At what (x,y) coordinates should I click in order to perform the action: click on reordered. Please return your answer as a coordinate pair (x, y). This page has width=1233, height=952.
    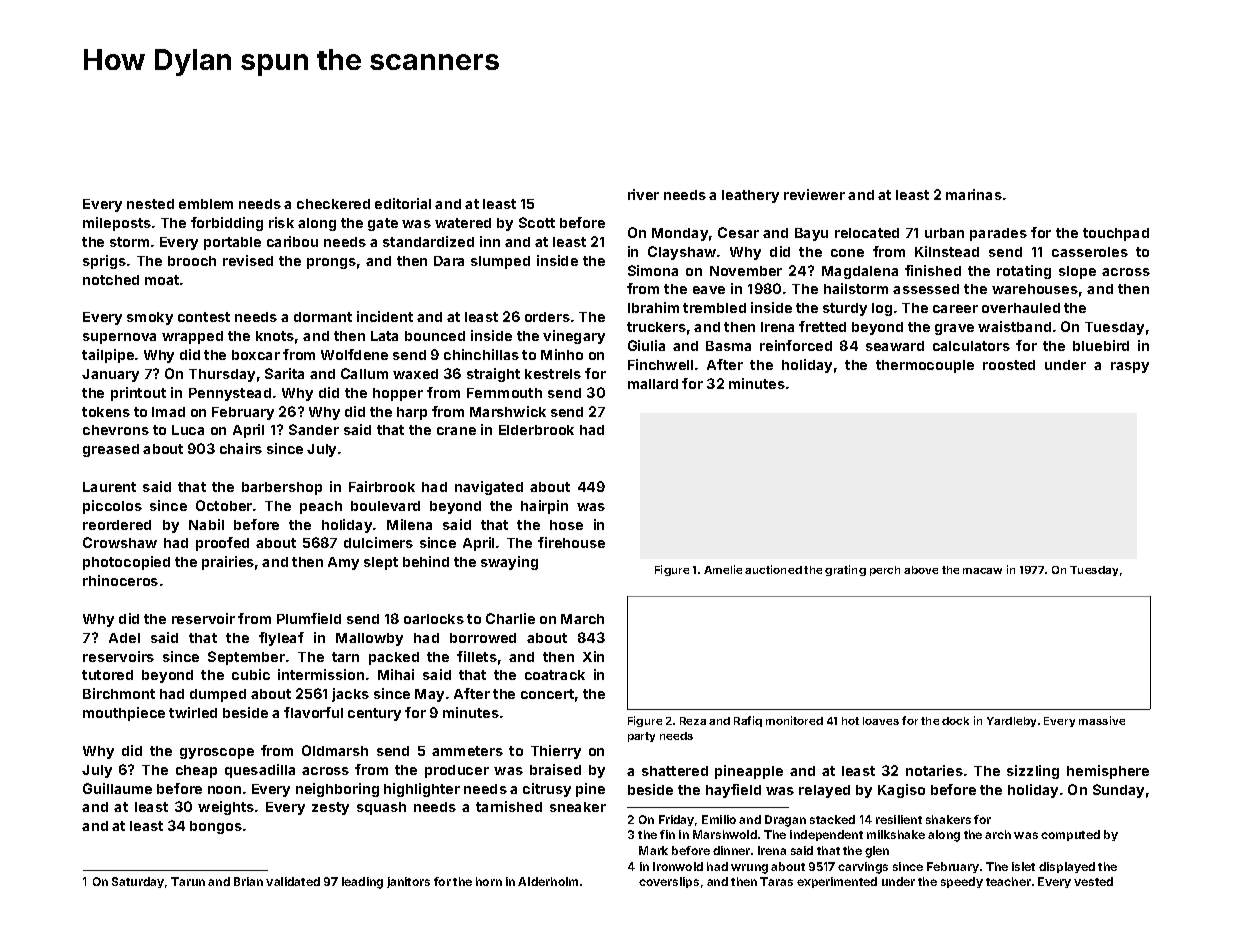
    Looking at the image, I should click on (117, 525).
